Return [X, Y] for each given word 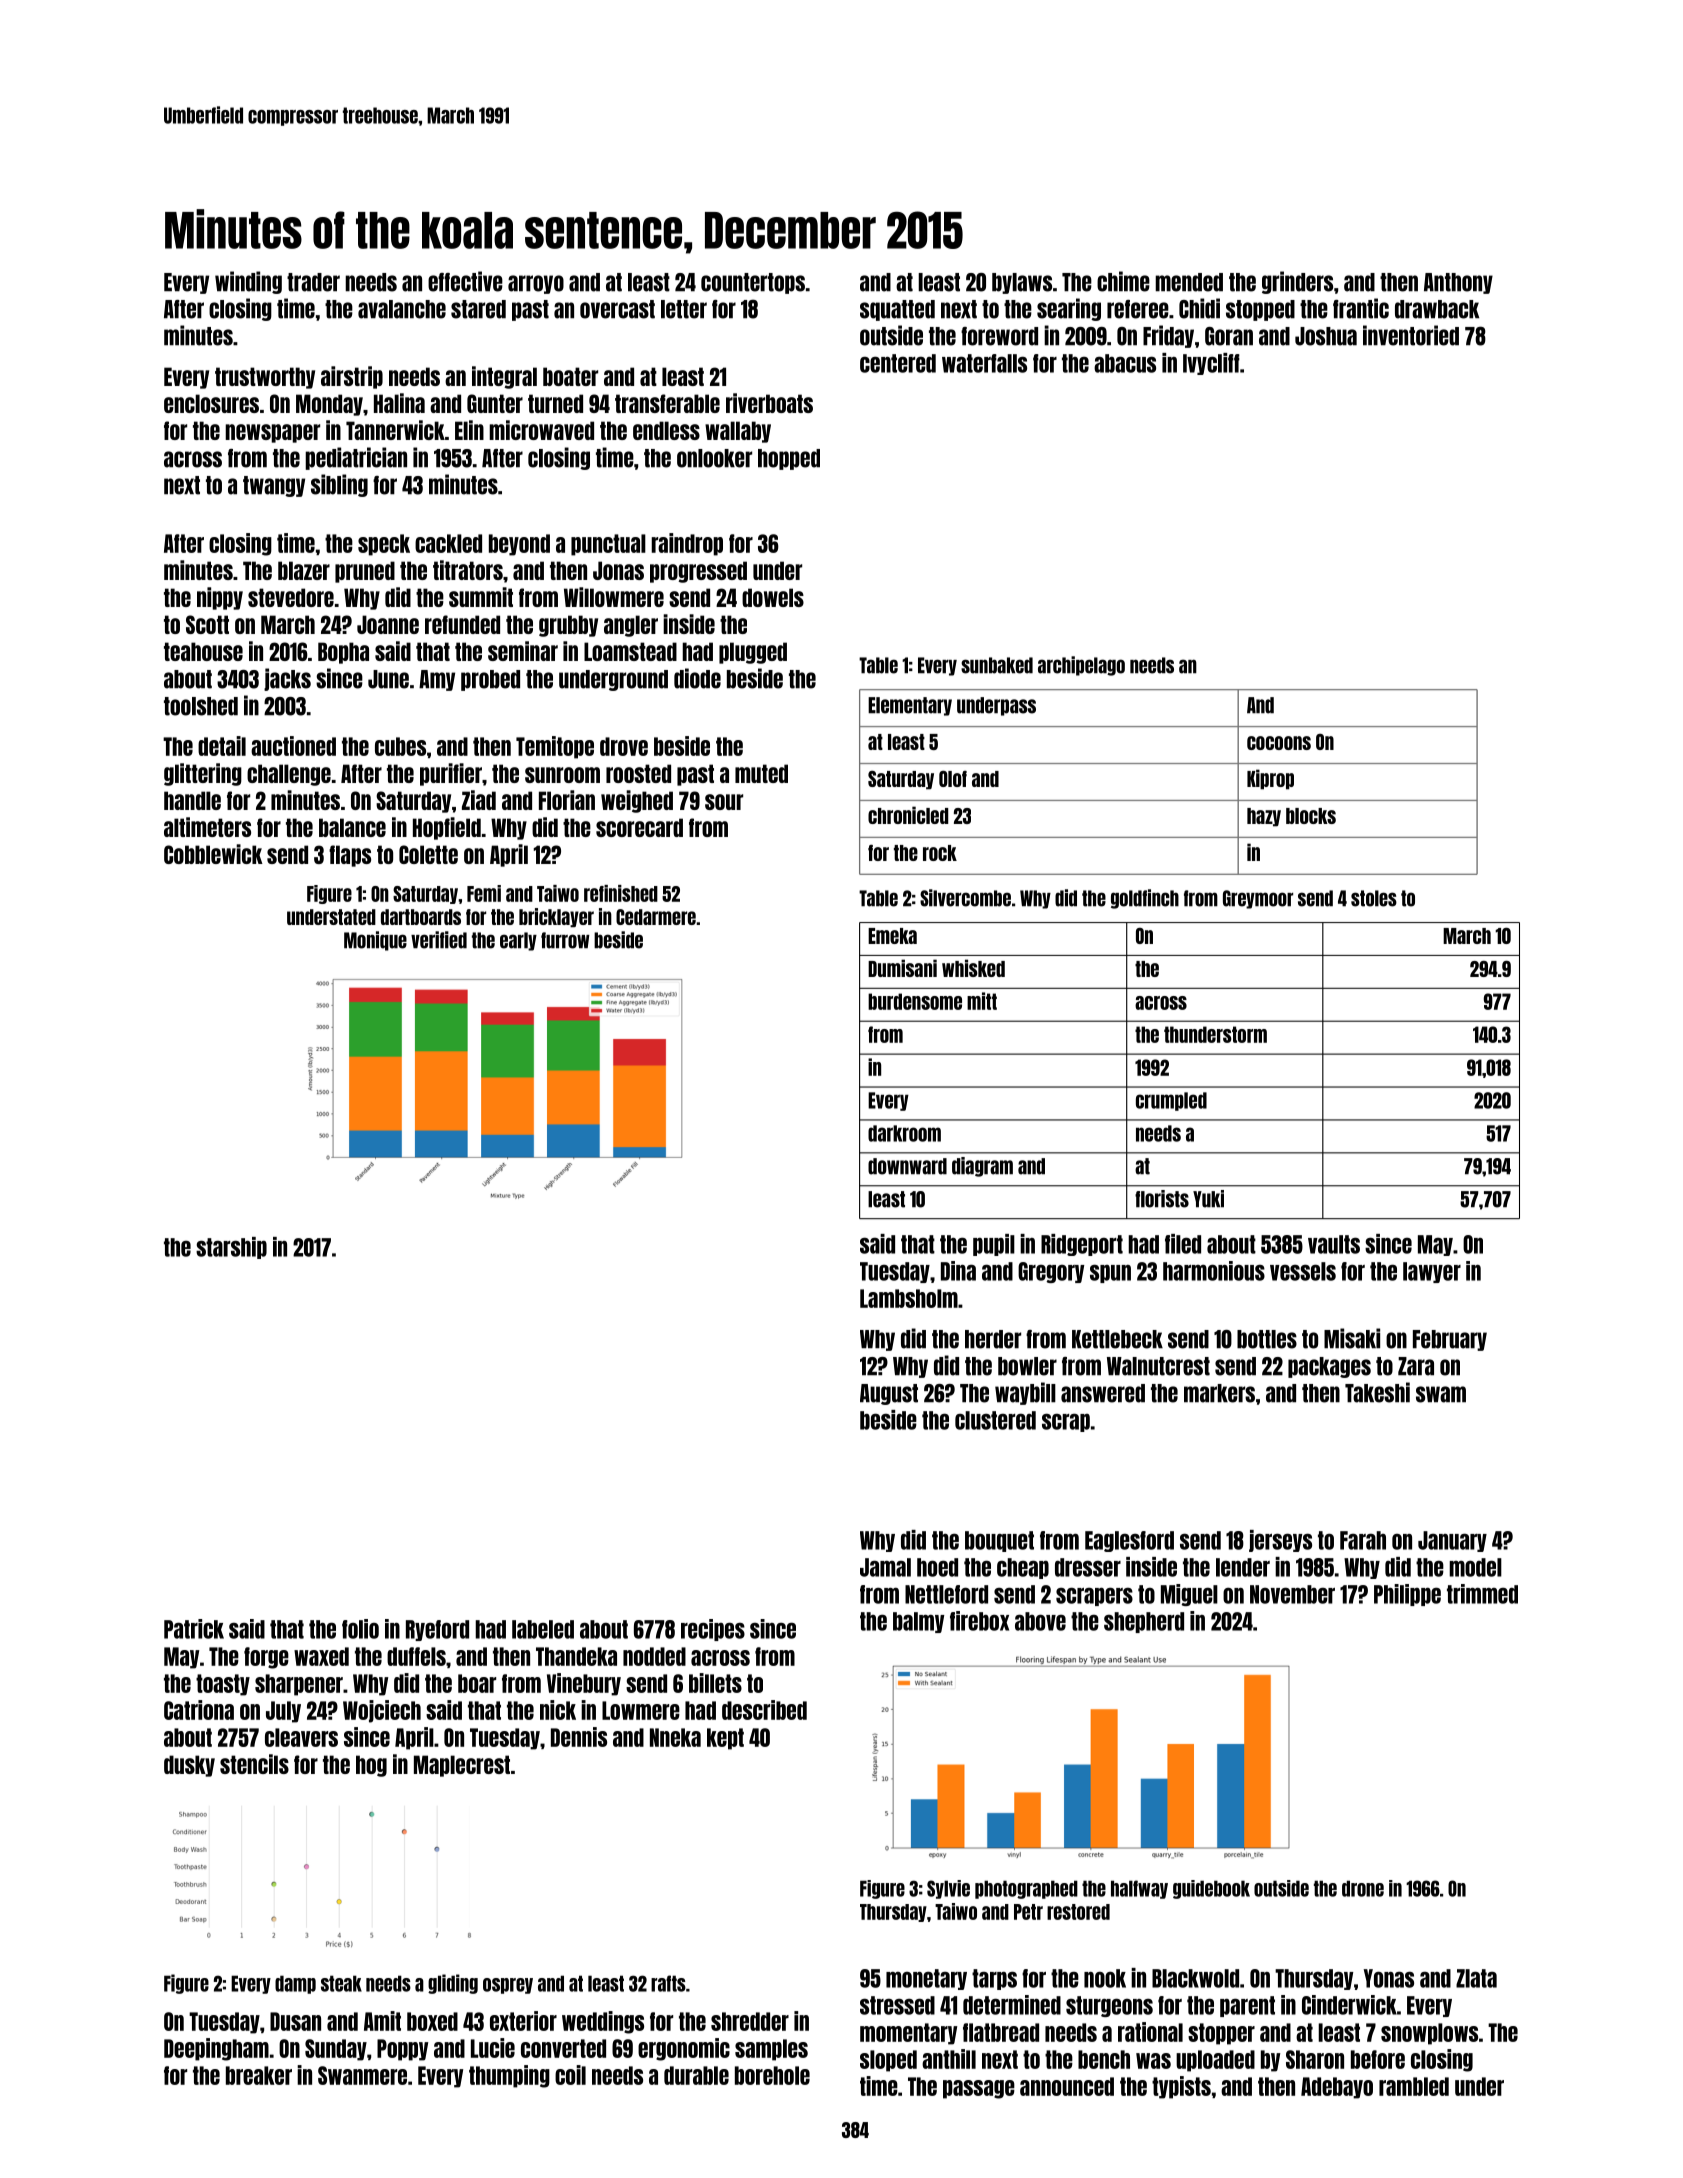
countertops [753, 283]
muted [761, 773]
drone [1363, 1888]
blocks [1311, 816]
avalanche [402, 309]
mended [1189, 282]
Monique [375, 941]
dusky [189, 1766]
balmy [918, 1622]
